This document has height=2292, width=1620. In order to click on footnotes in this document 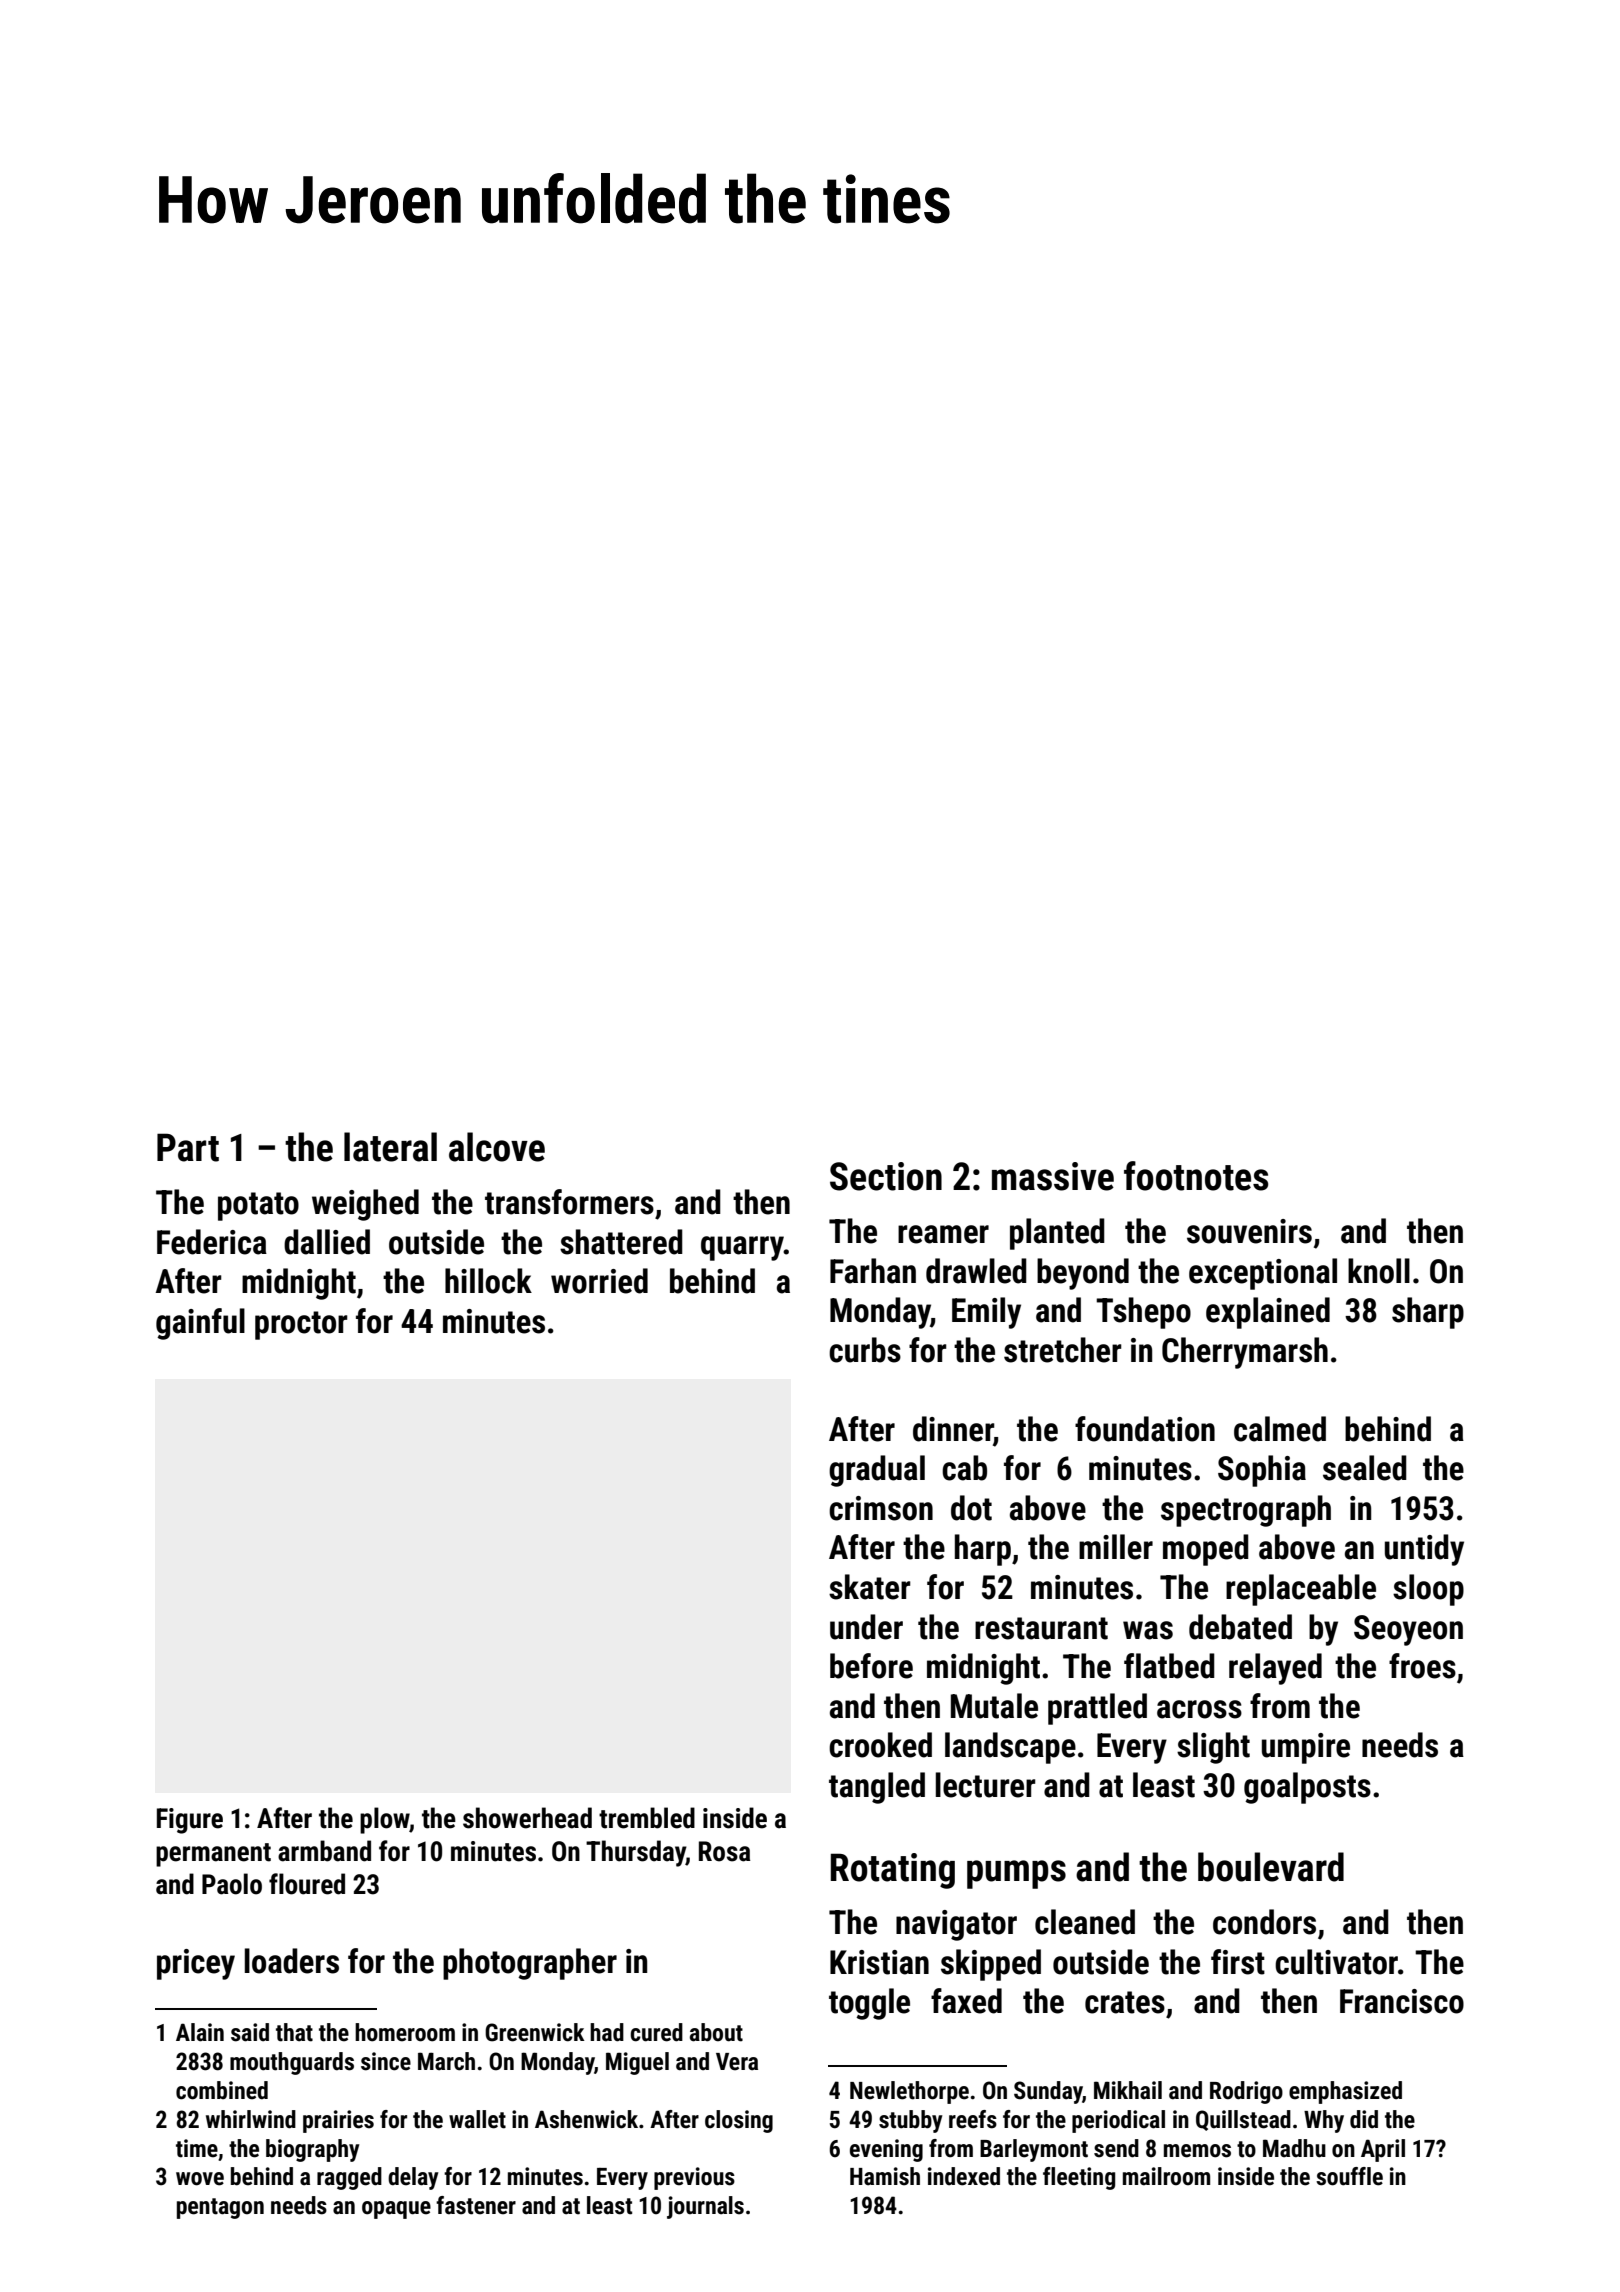, I will do `click(1196, 1176)`.
